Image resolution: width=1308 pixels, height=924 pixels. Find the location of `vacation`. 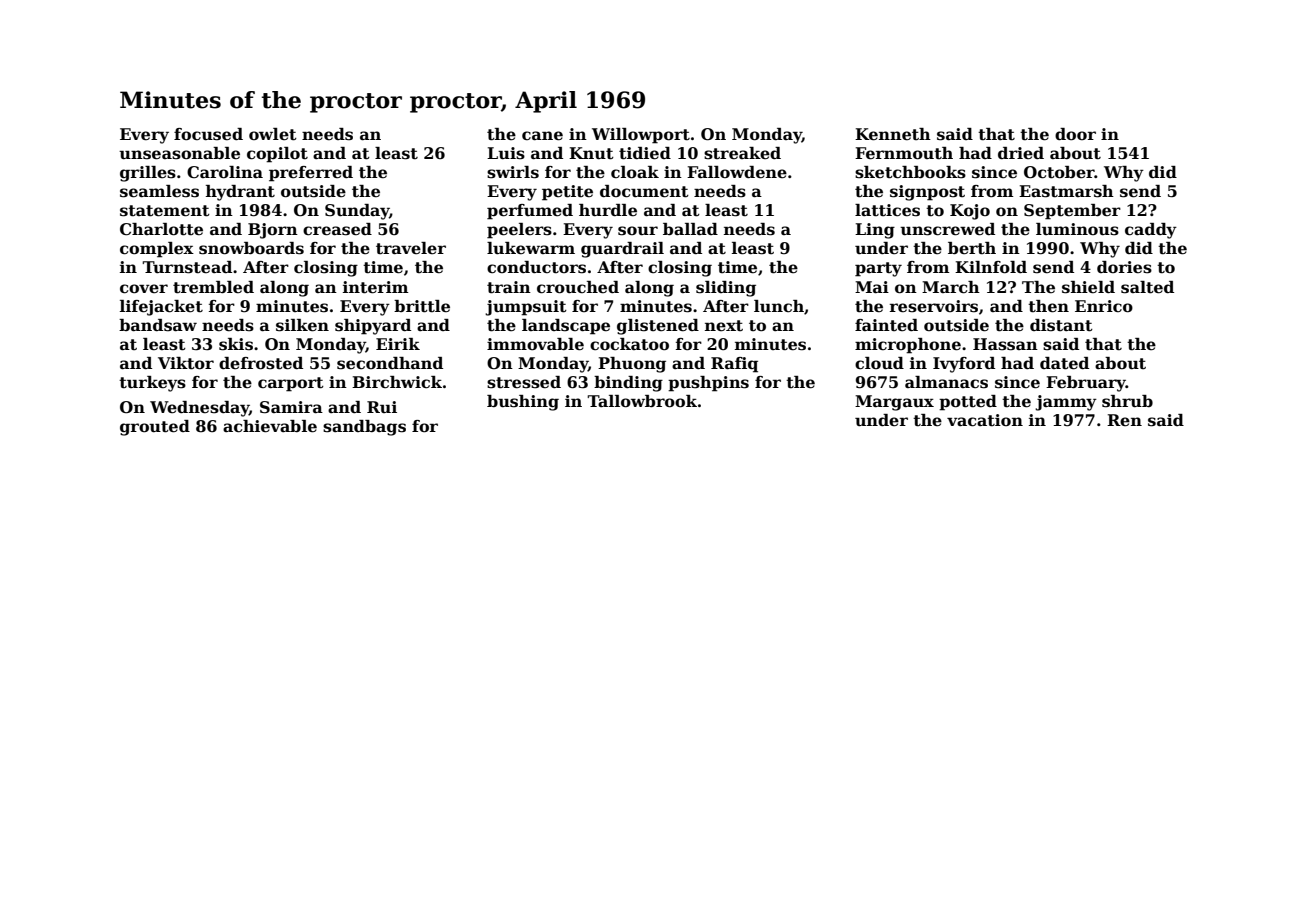

vacation is located at coordinates (985, 420).
